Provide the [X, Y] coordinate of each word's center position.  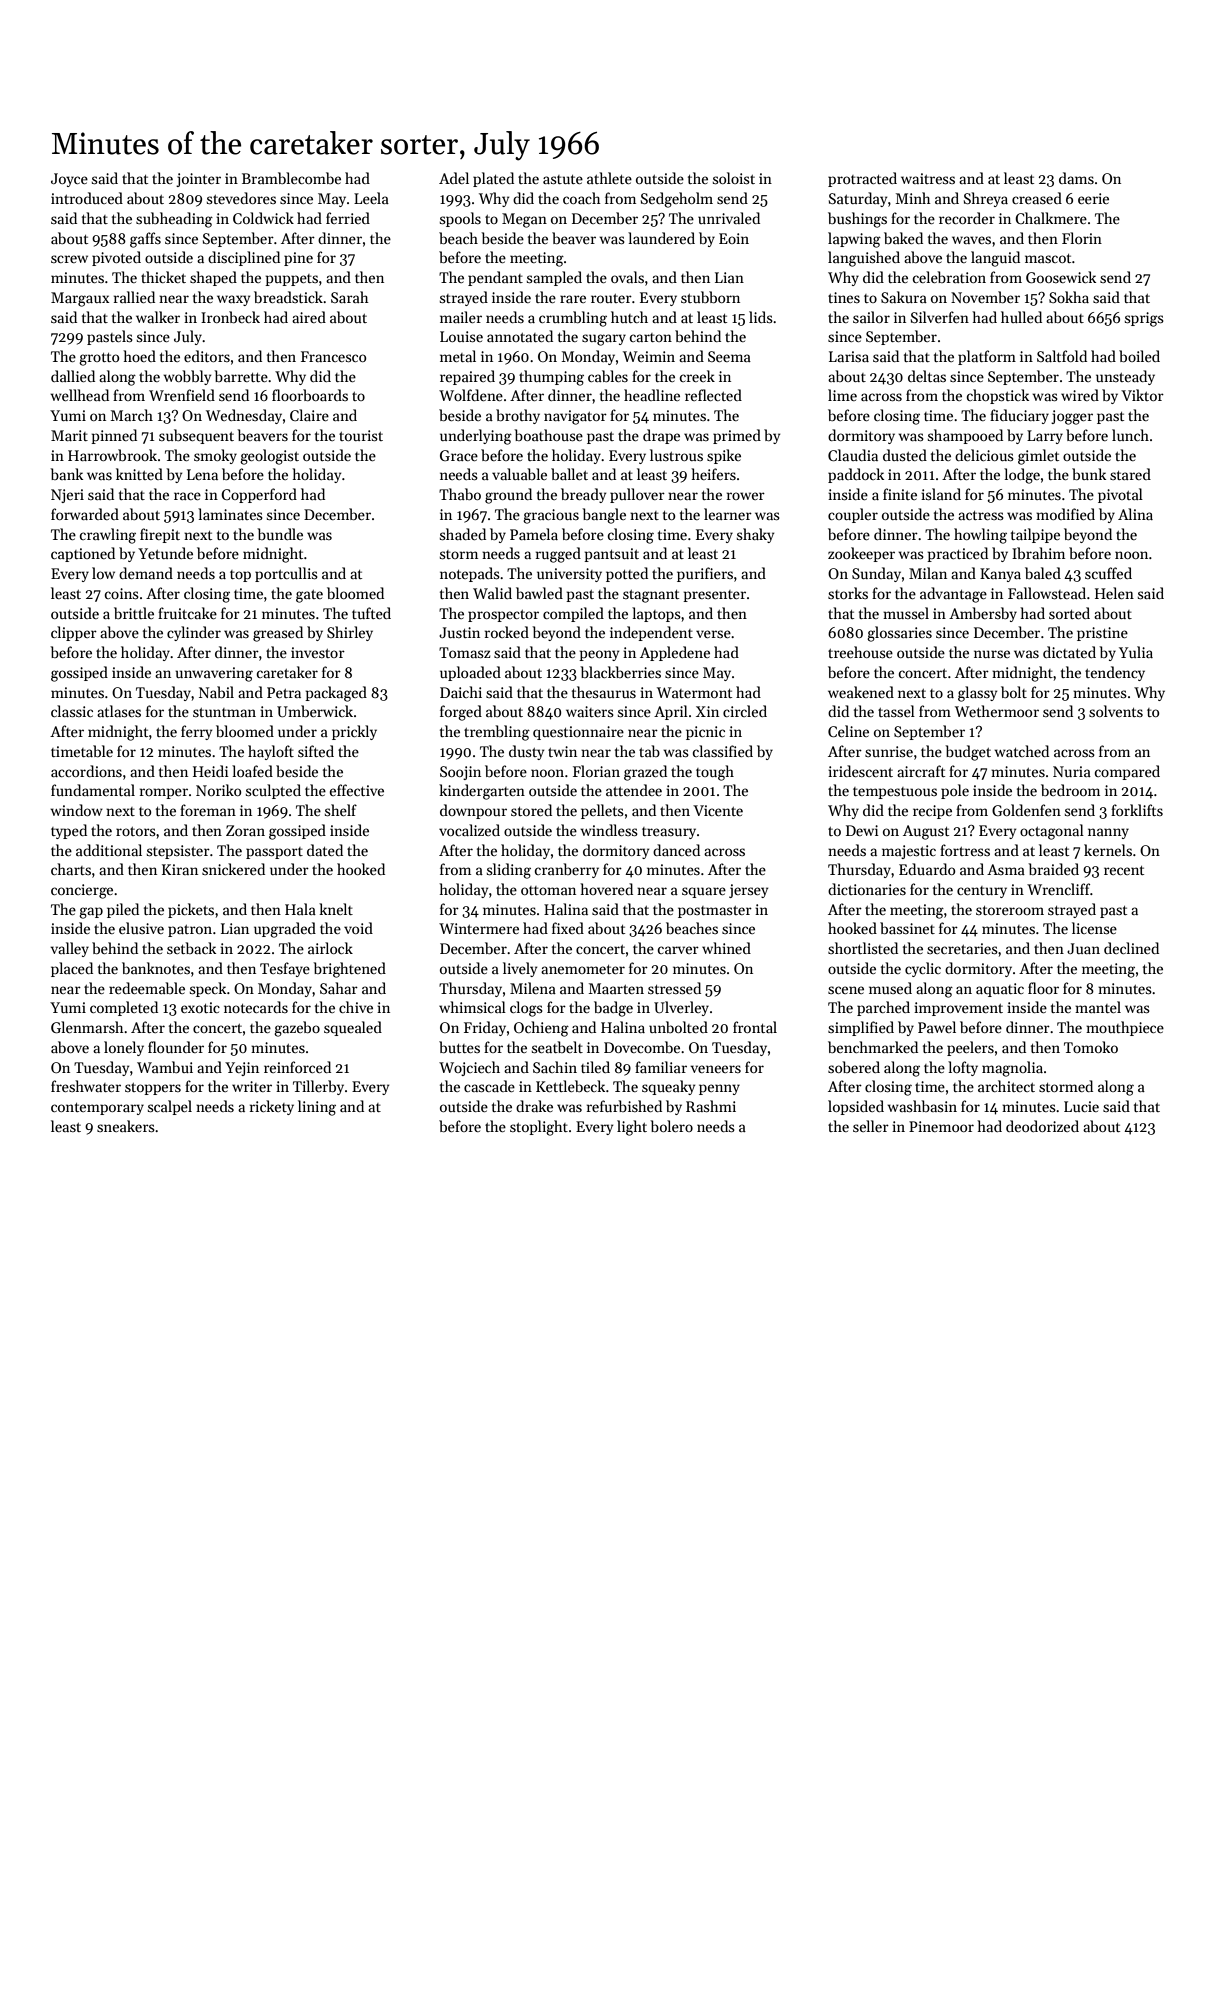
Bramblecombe [291, 178]
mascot [1048, 258]
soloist [734, 178]
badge [613, 1009]
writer [252, 1086]
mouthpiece [1125, 1028]
